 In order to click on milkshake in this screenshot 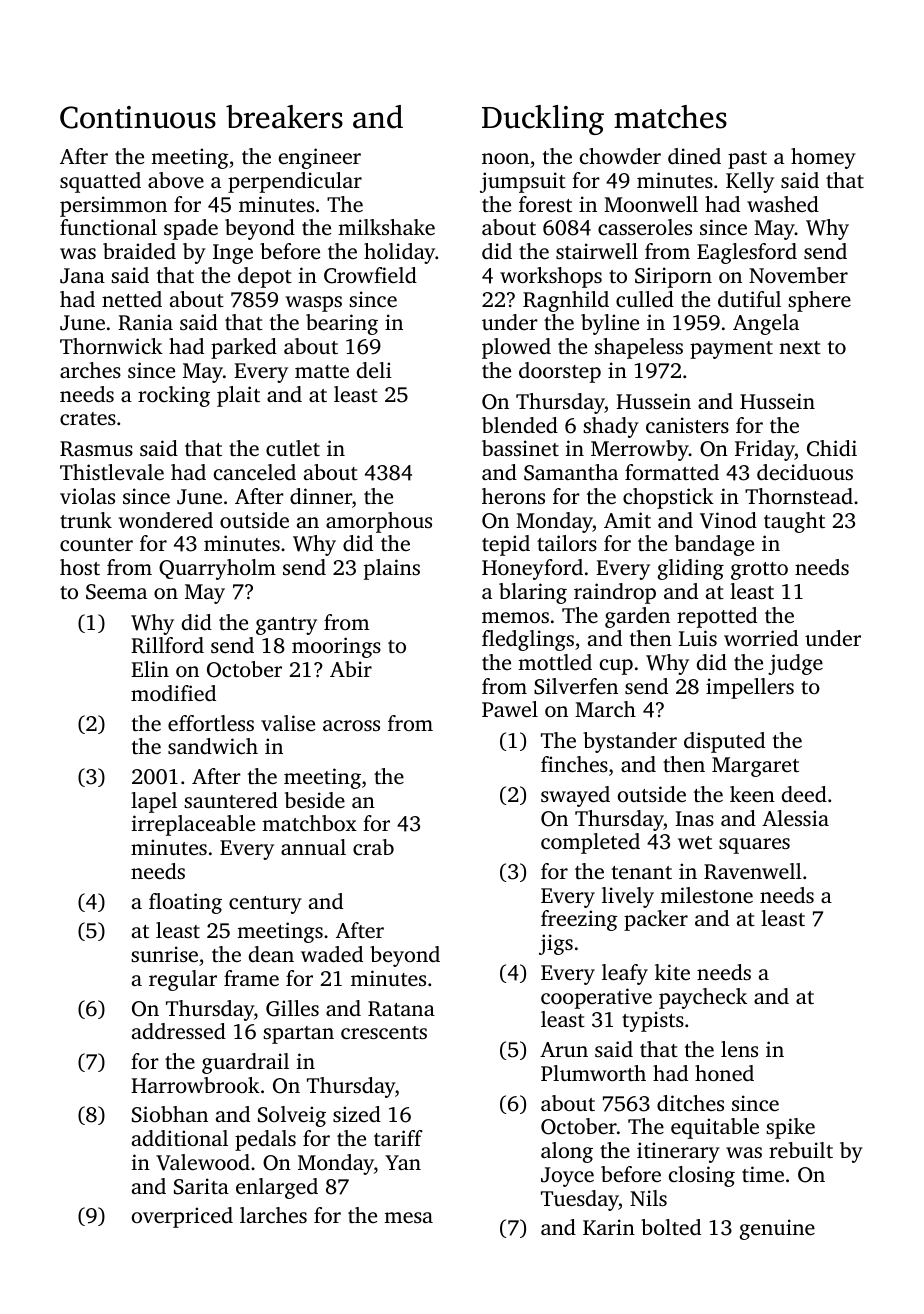, I will do `click(386, 227)`.
